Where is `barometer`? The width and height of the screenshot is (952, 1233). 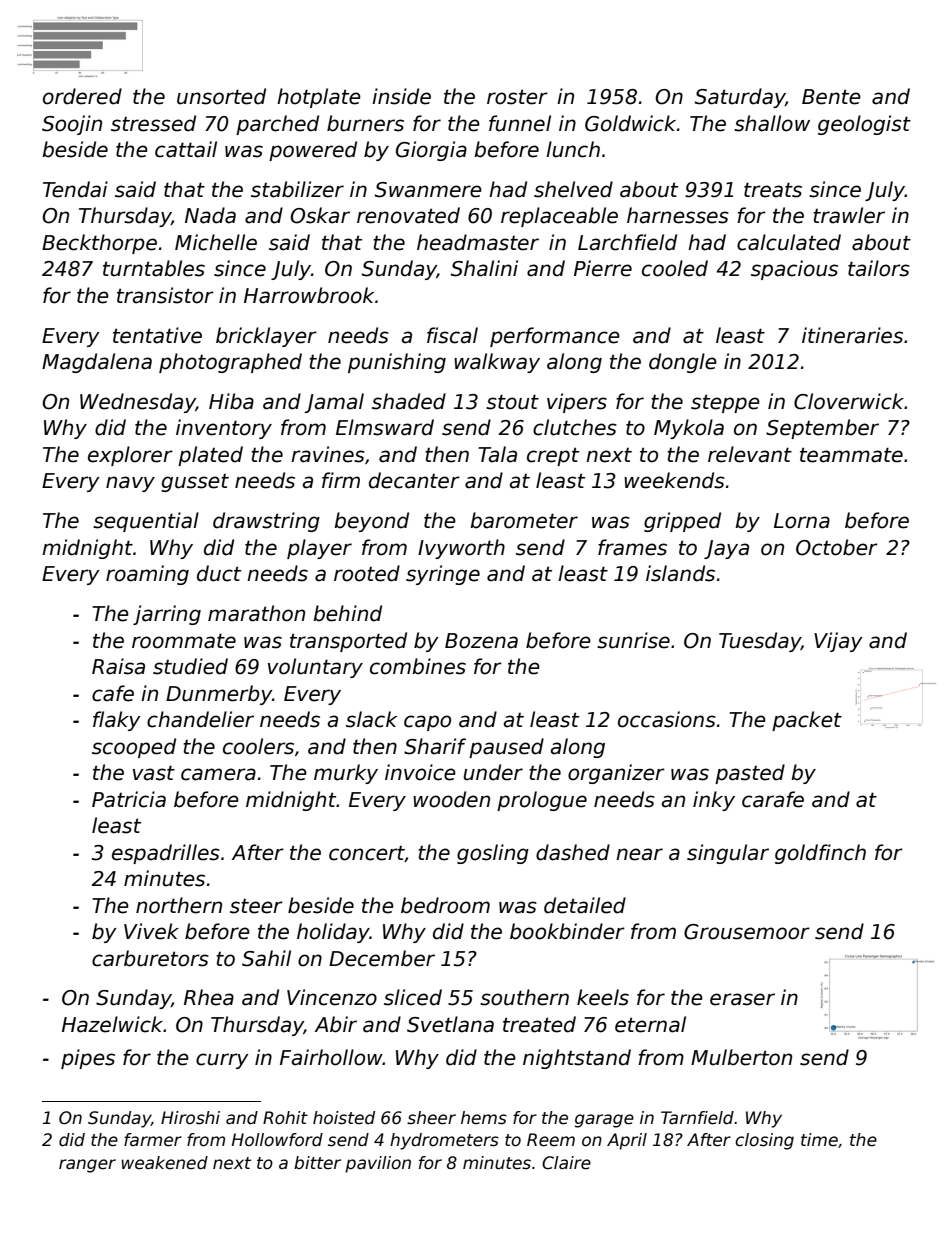 barometer is located at coordinates (524, 520).
